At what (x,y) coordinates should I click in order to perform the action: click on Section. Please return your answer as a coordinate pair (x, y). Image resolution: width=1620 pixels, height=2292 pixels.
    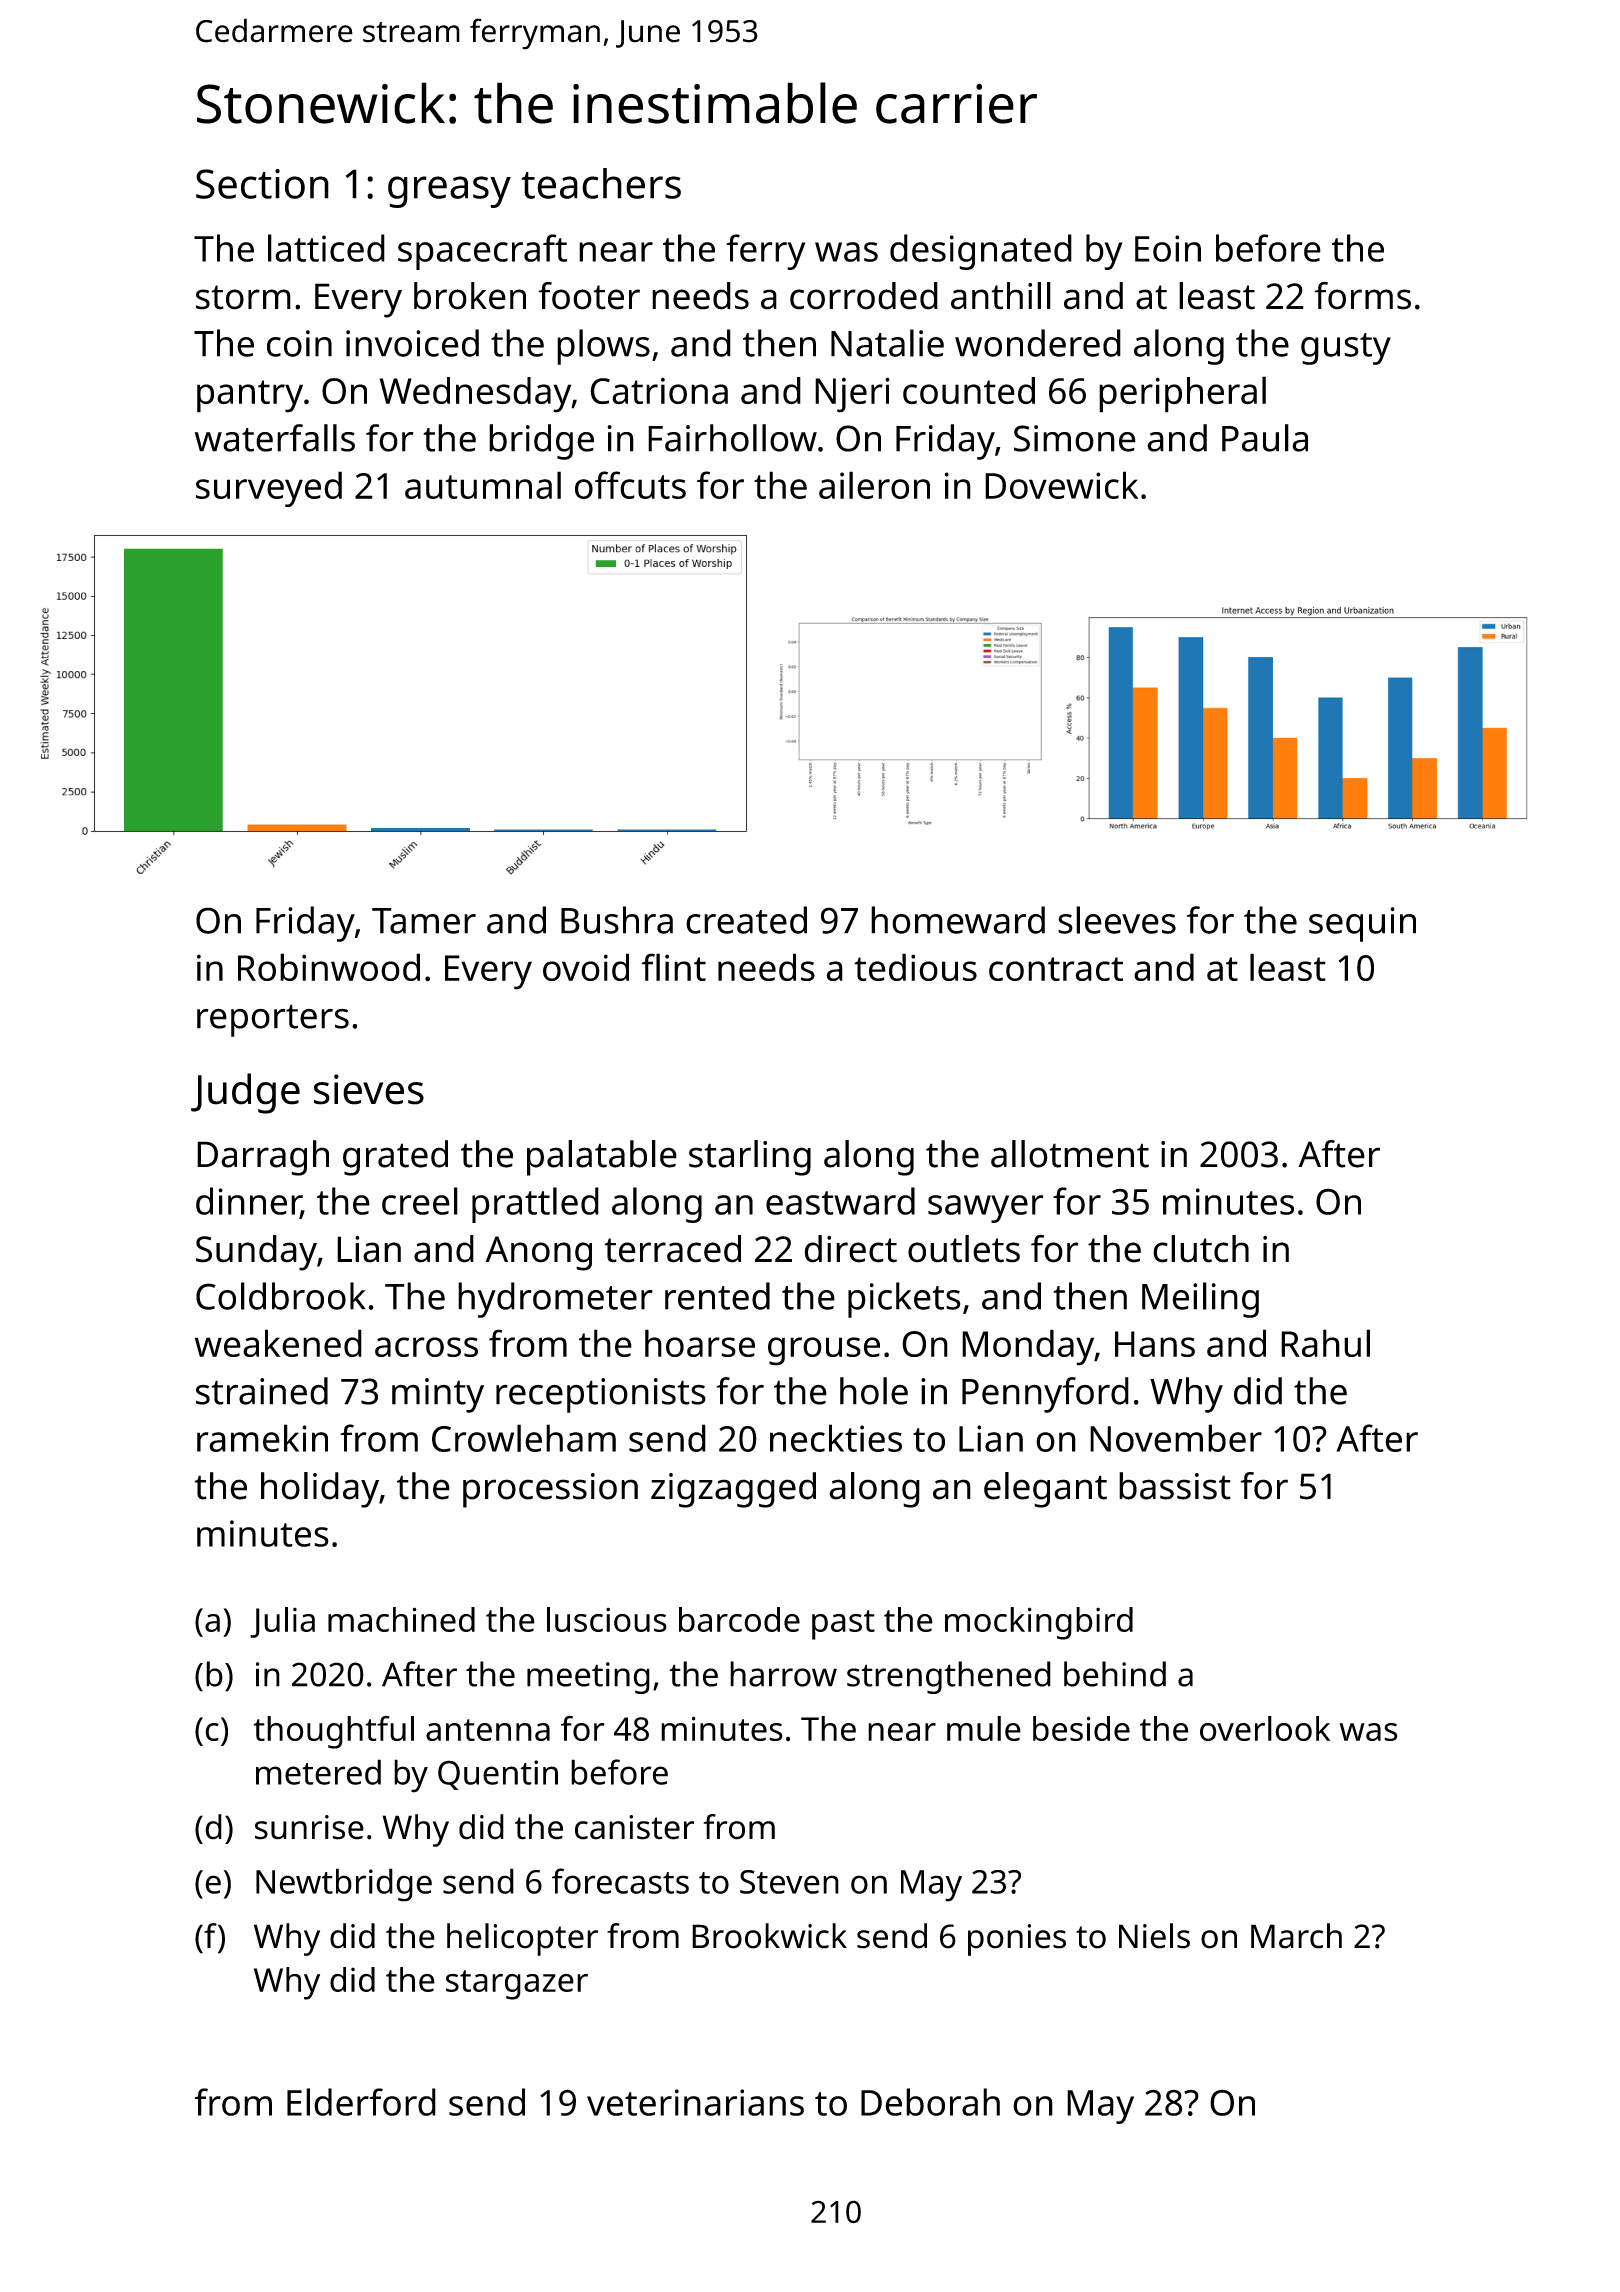
    Looking at the image, I should click on (262, 184).
